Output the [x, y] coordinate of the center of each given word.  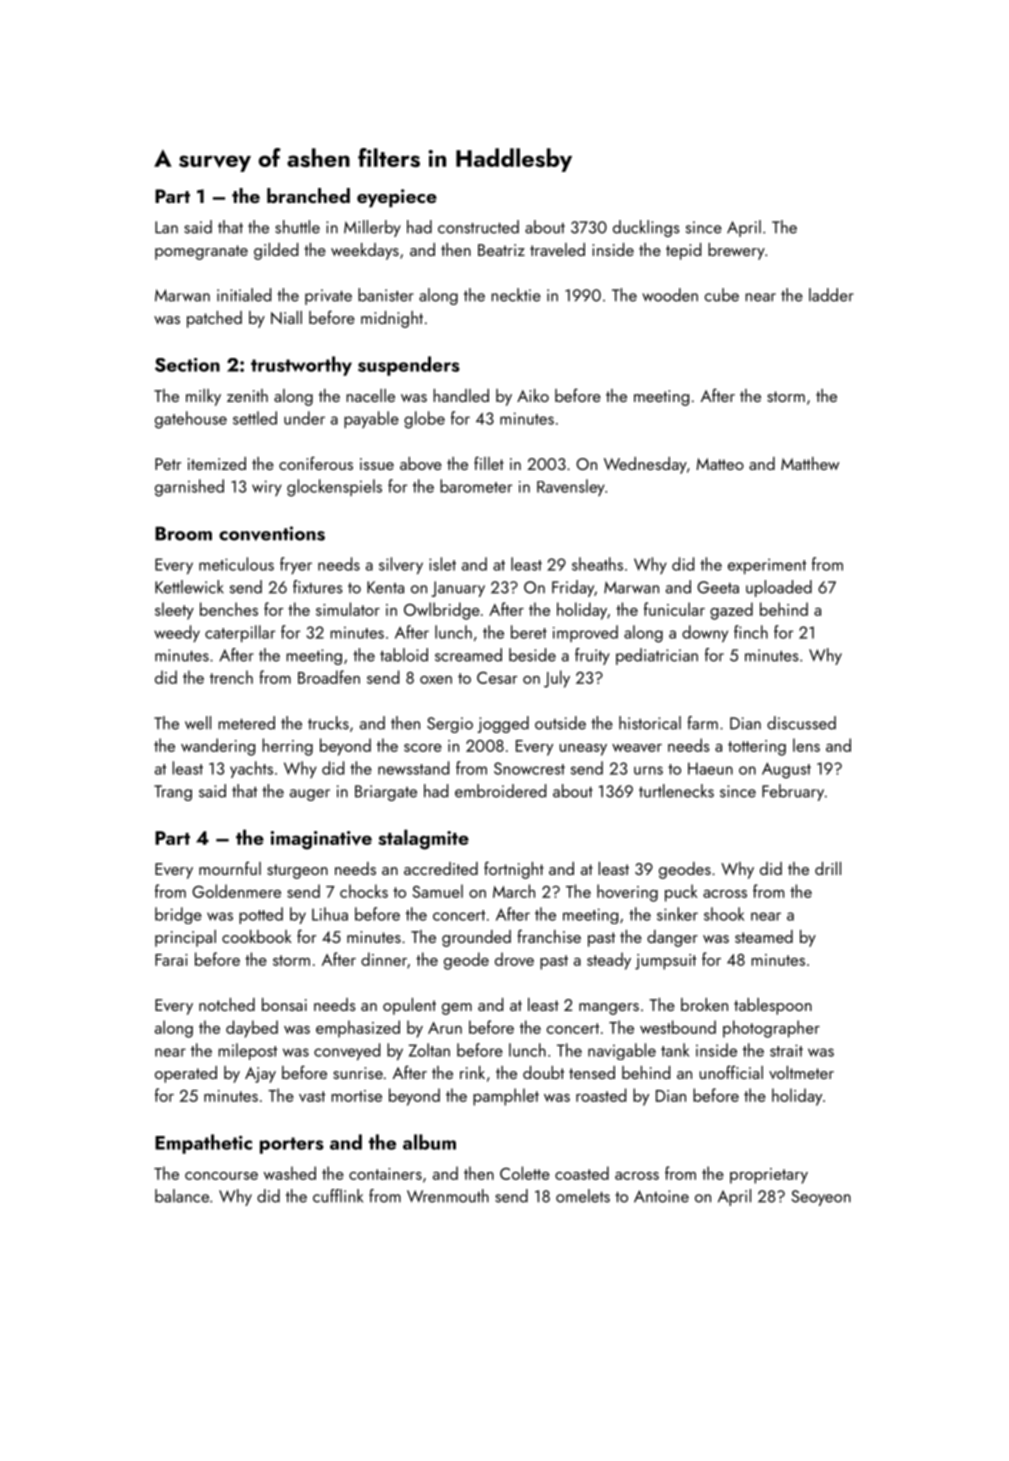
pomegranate [201, 252]
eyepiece [397, 198]
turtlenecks [676, 791]
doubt [543, 1072]
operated [186, 1074]
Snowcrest [529, 768]
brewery [736, 251]
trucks [328, 723]
